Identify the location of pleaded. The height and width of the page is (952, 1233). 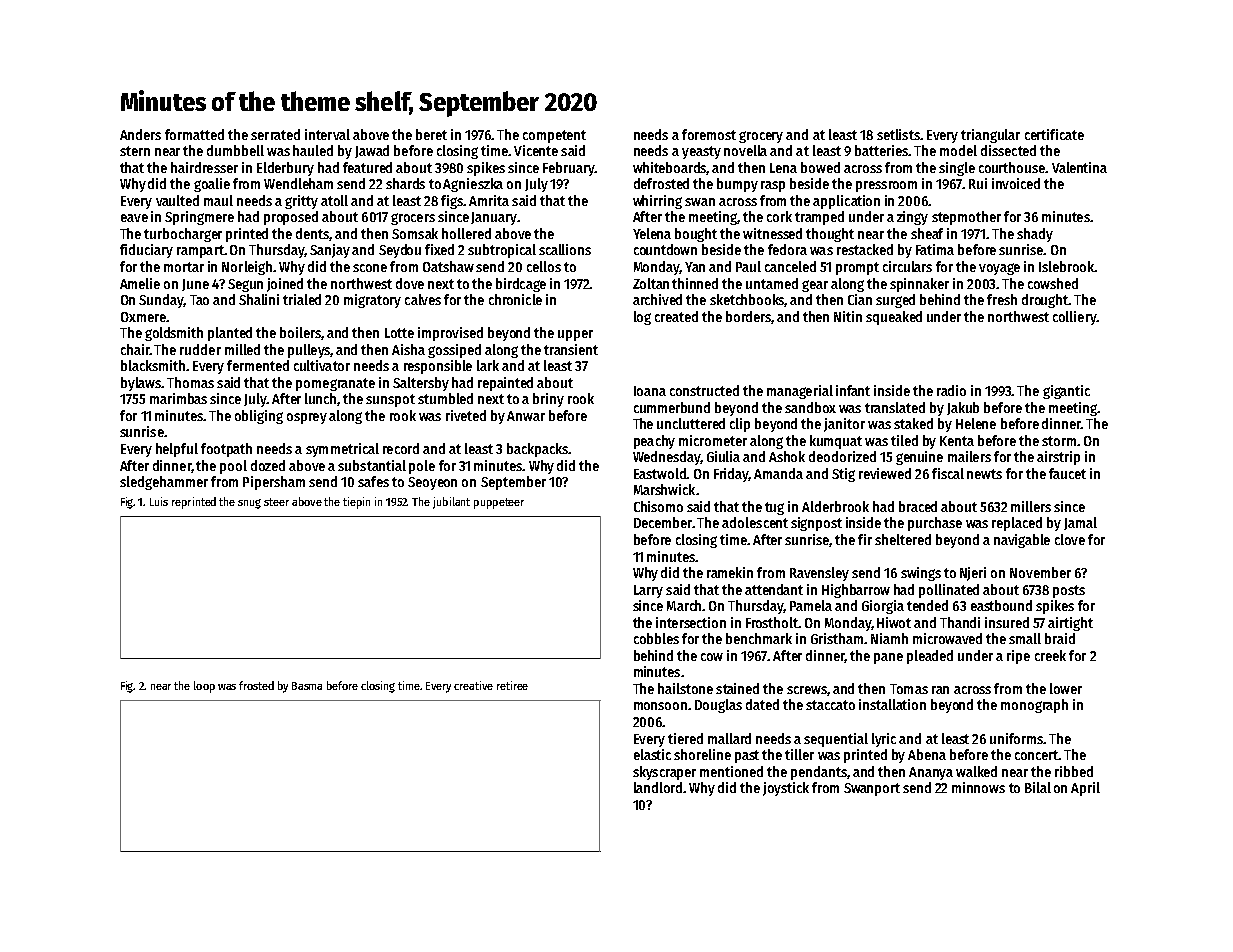
(930, 657).
